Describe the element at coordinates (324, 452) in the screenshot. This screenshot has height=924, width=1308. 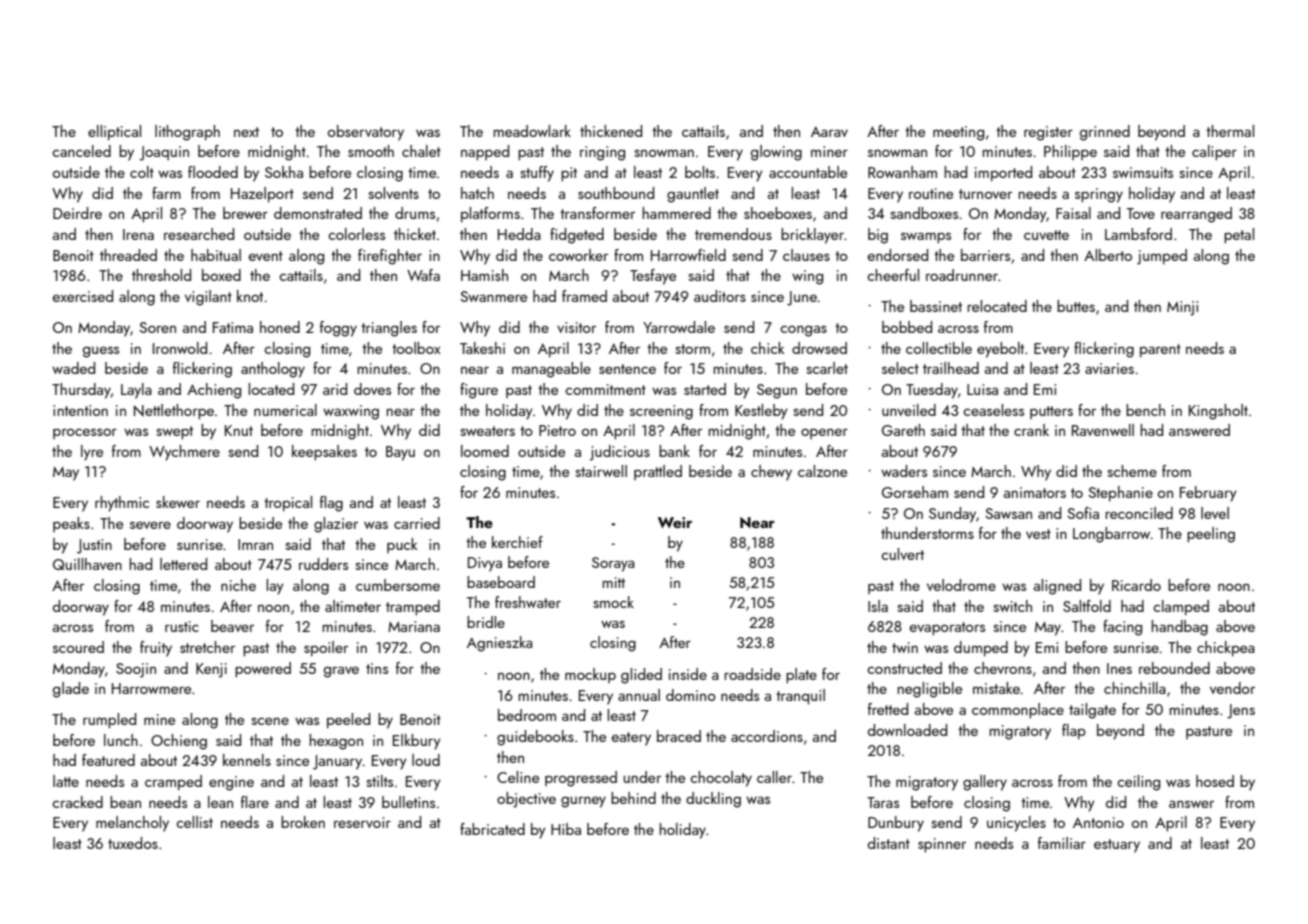
I see `keepsakes` at that location.
